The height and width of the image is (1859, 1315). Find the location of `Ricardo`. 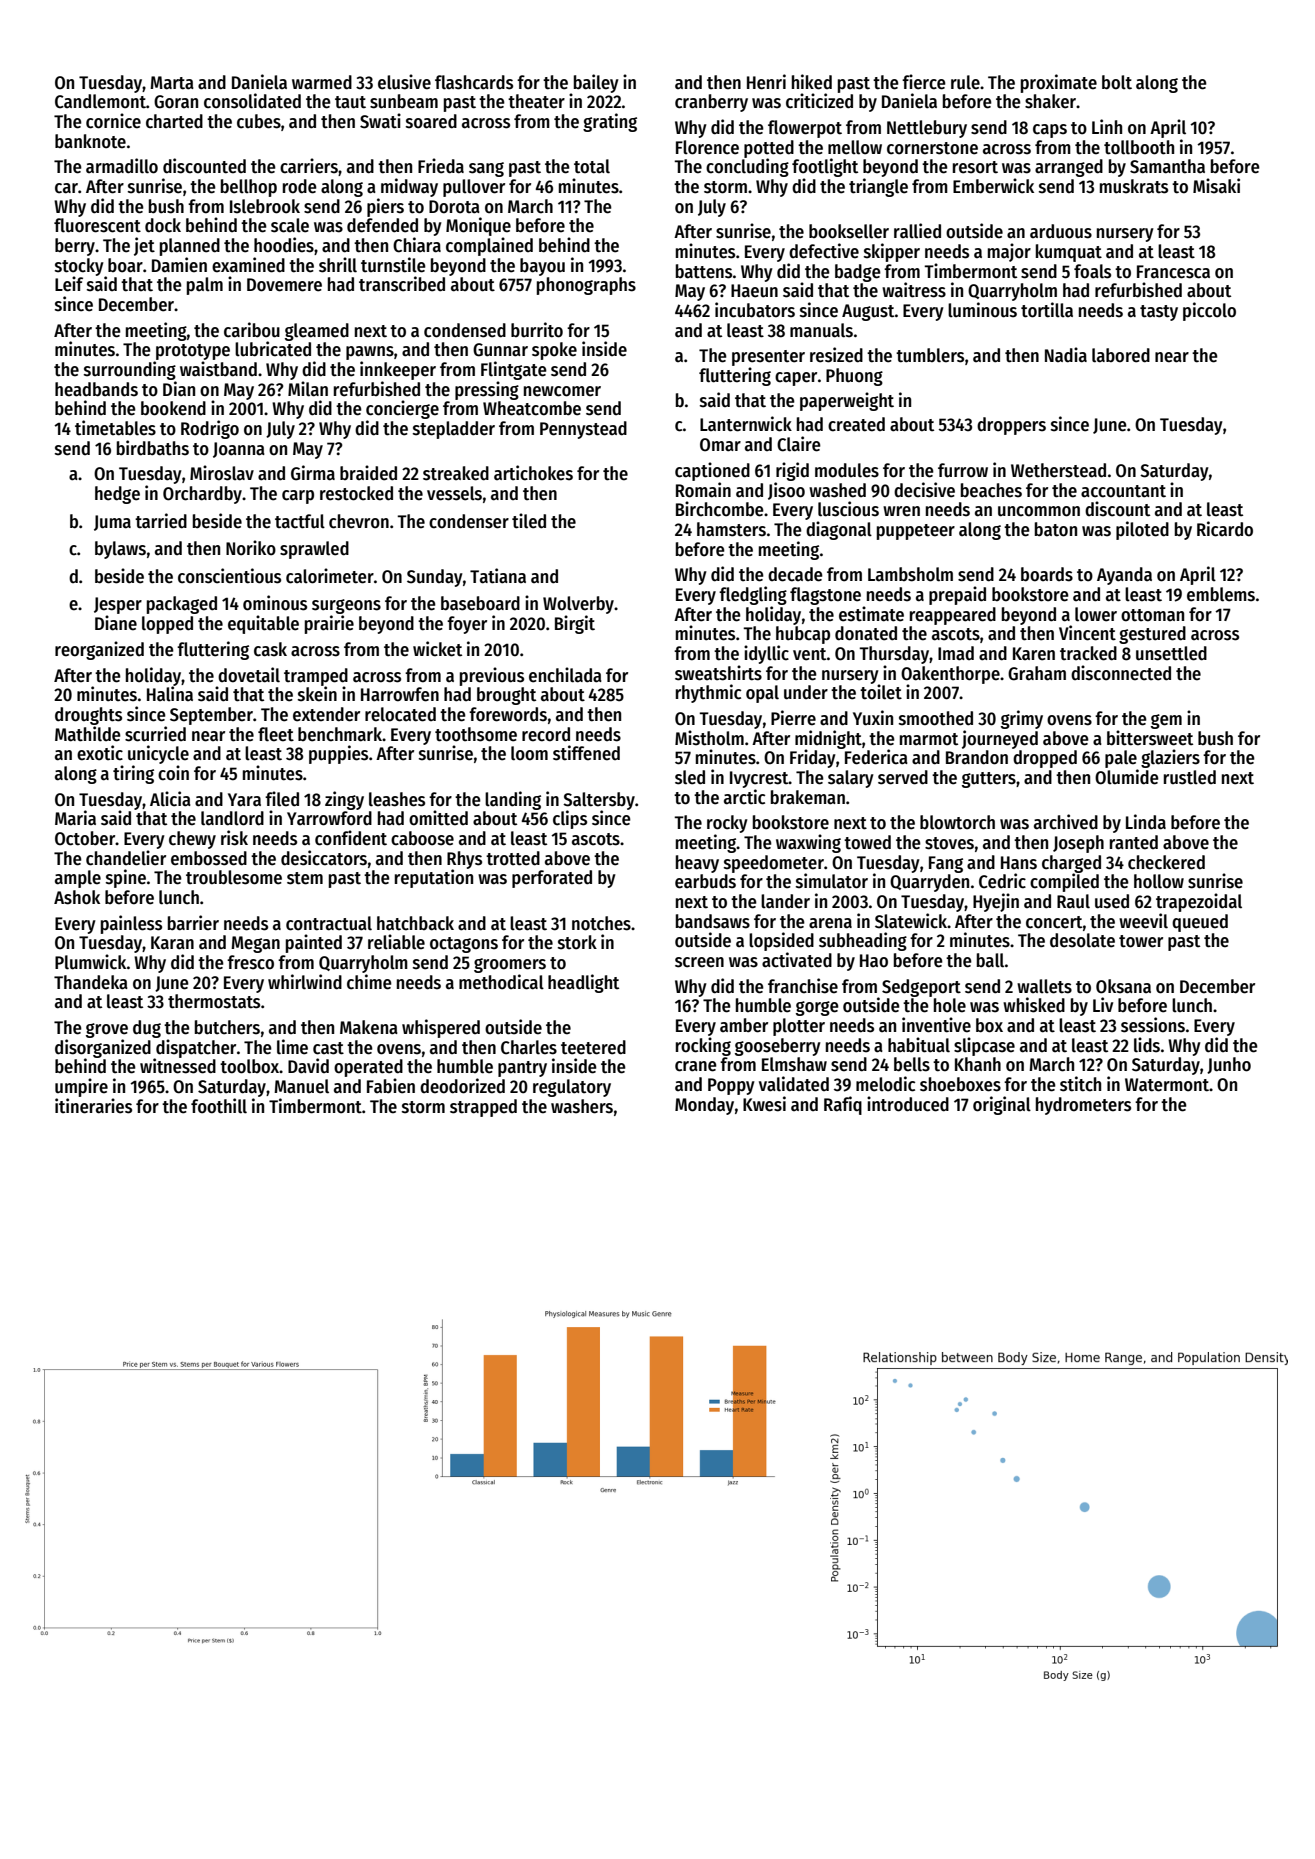

Ricardo is located at coordinates (1225, 529).
